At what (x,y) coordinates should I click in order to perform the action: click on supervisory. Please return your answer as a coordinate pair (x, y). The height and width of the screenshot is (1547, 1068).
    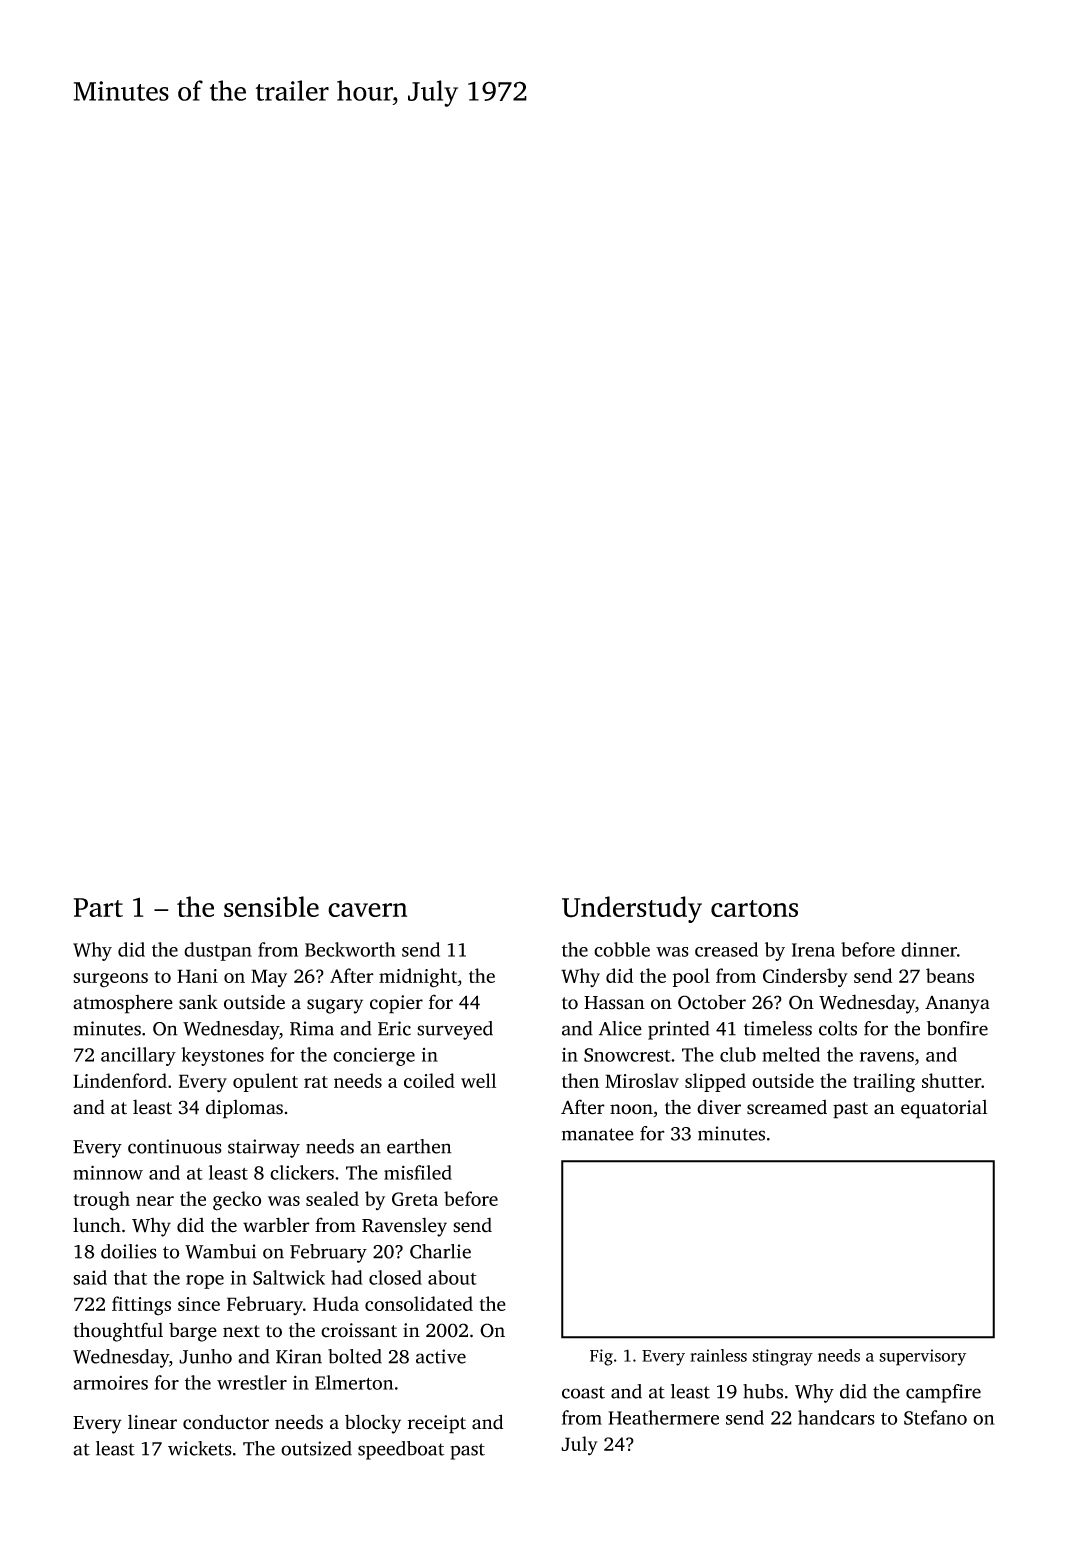
    Looking at the image, I should click on (922, 1357).
